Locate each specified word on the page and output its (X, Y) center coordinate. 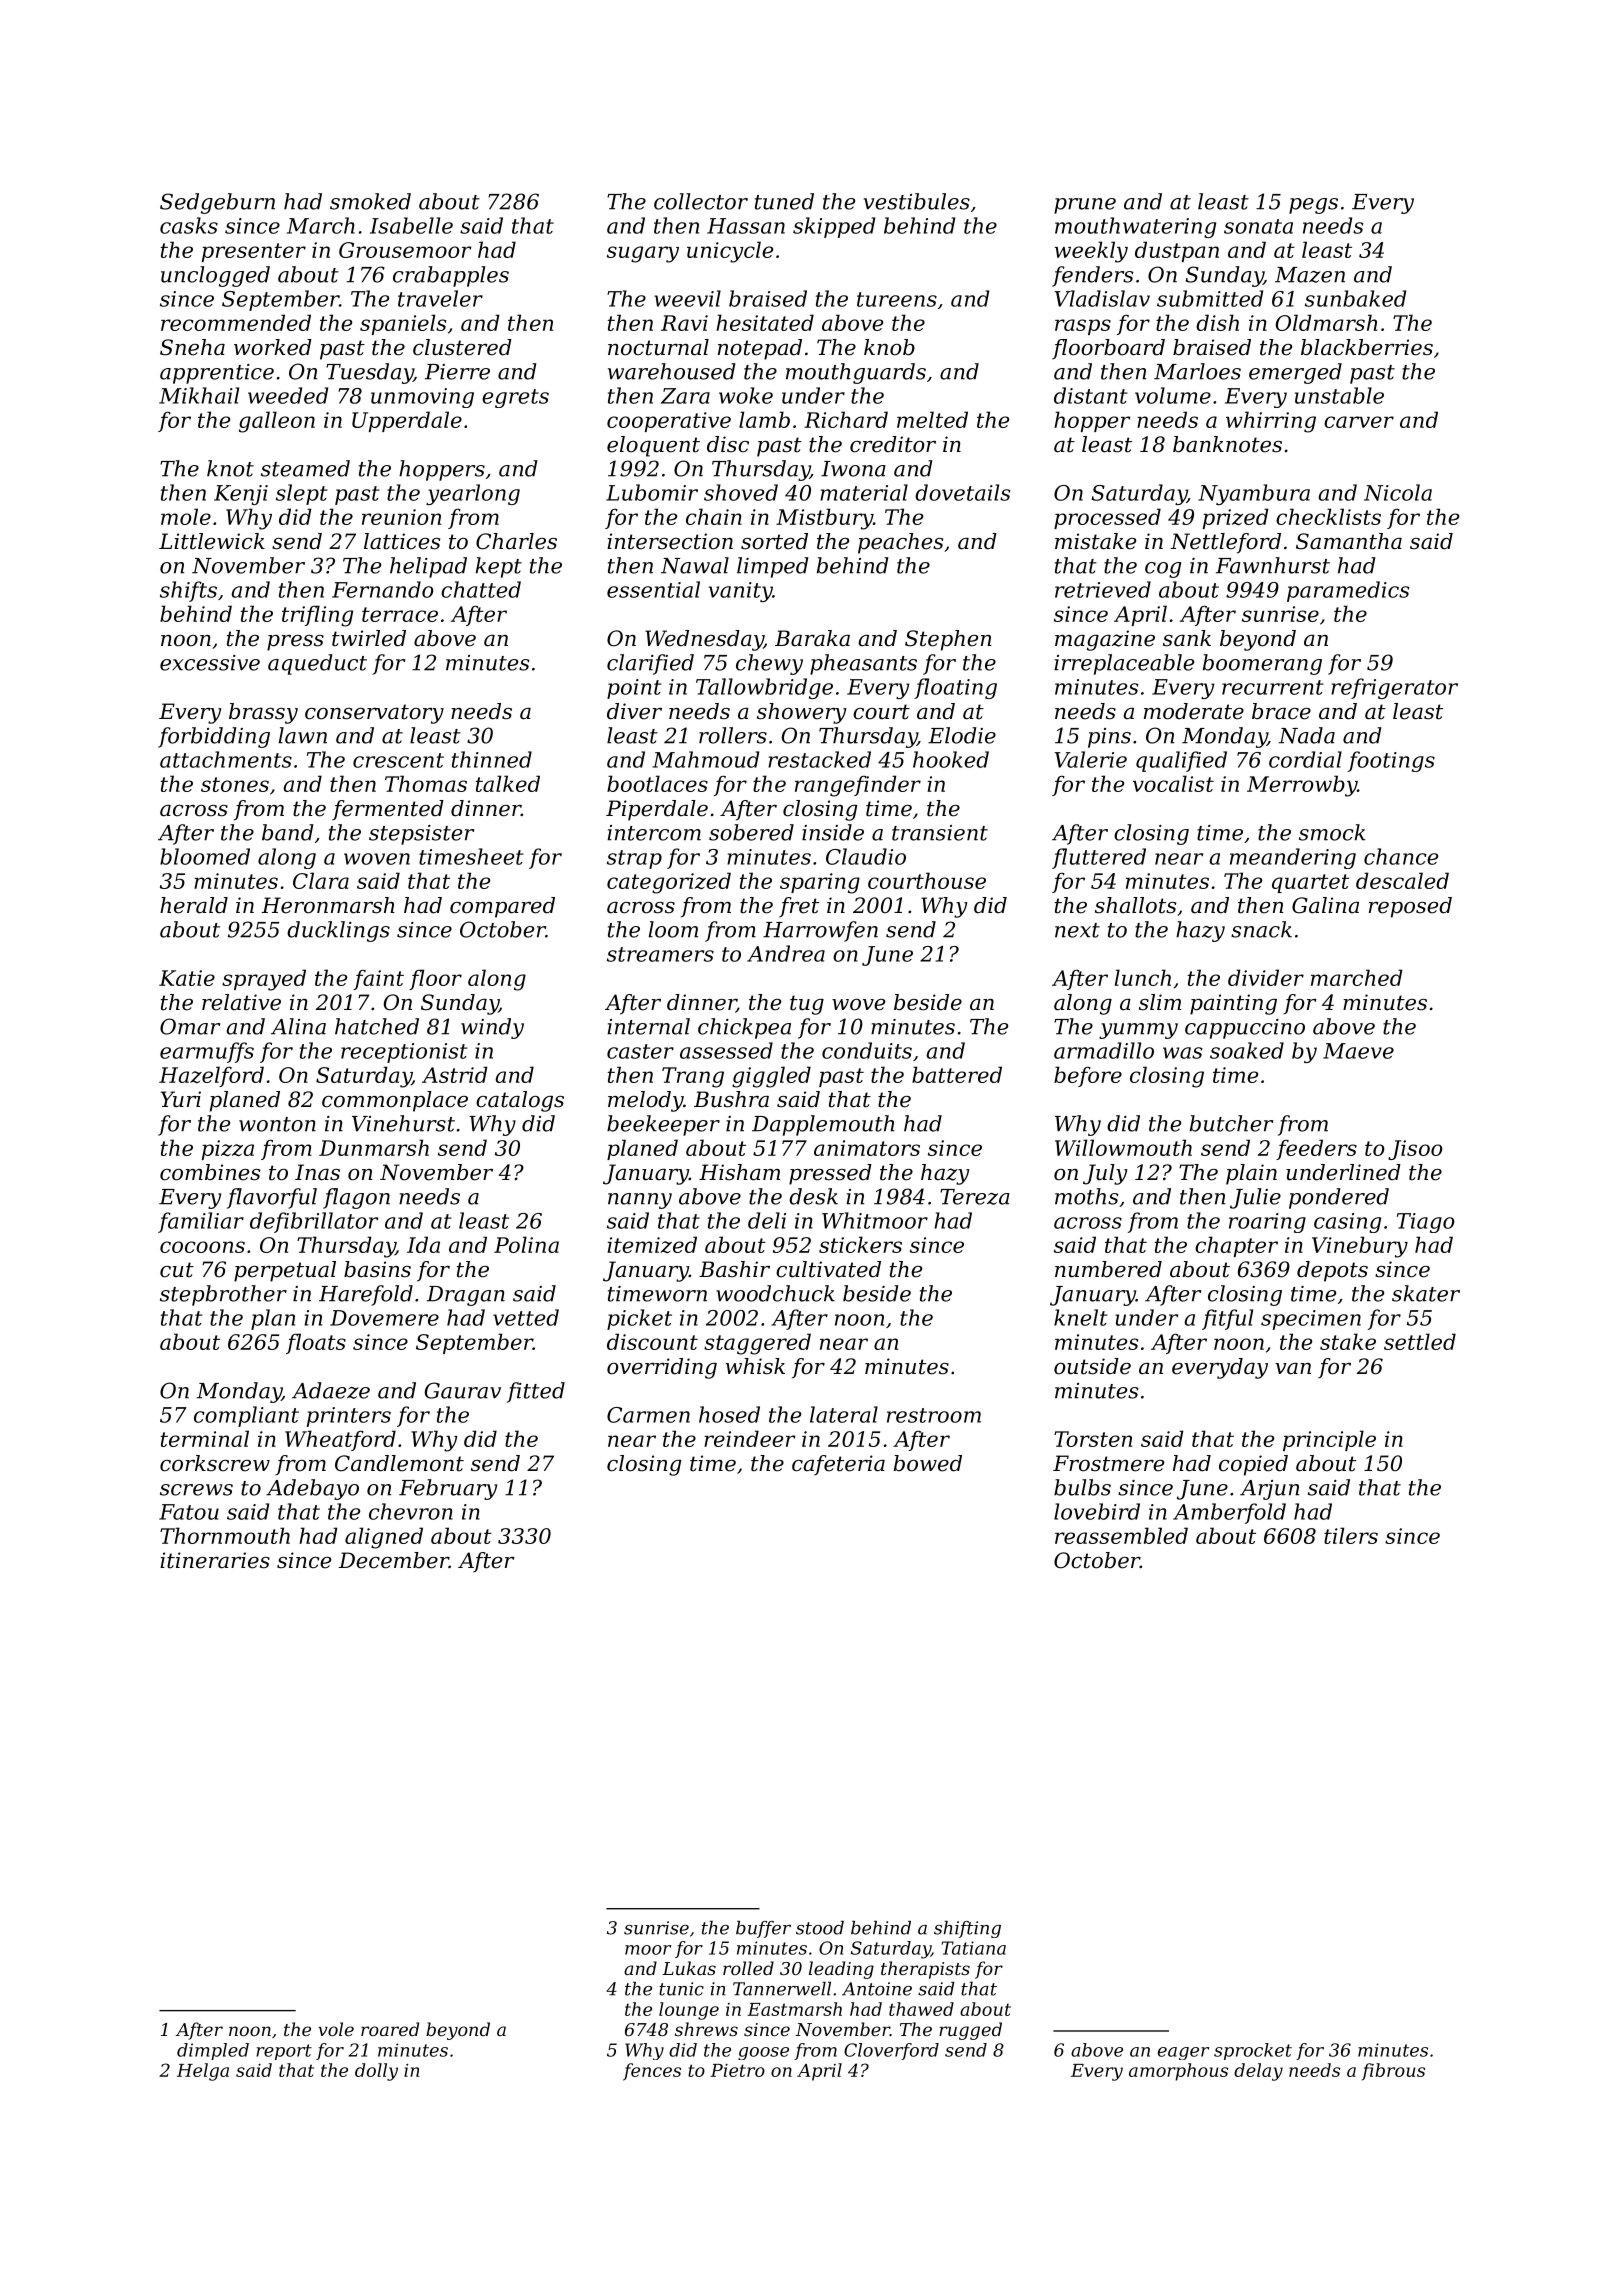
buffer (763, 1929)
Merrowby (1302, 786)
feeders (1316, 1149)
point (634, 689)
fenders (1092, 276)
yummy (1138, 1031)
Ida (423, 1244)
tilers (1351, 1535)
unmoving (422, 398)
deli (767, 1220)
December (394, 1560)
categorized (669, 883)
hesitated (765, 322)
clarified (650, 664)
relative (241, 1002)
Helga (203, 2072)
